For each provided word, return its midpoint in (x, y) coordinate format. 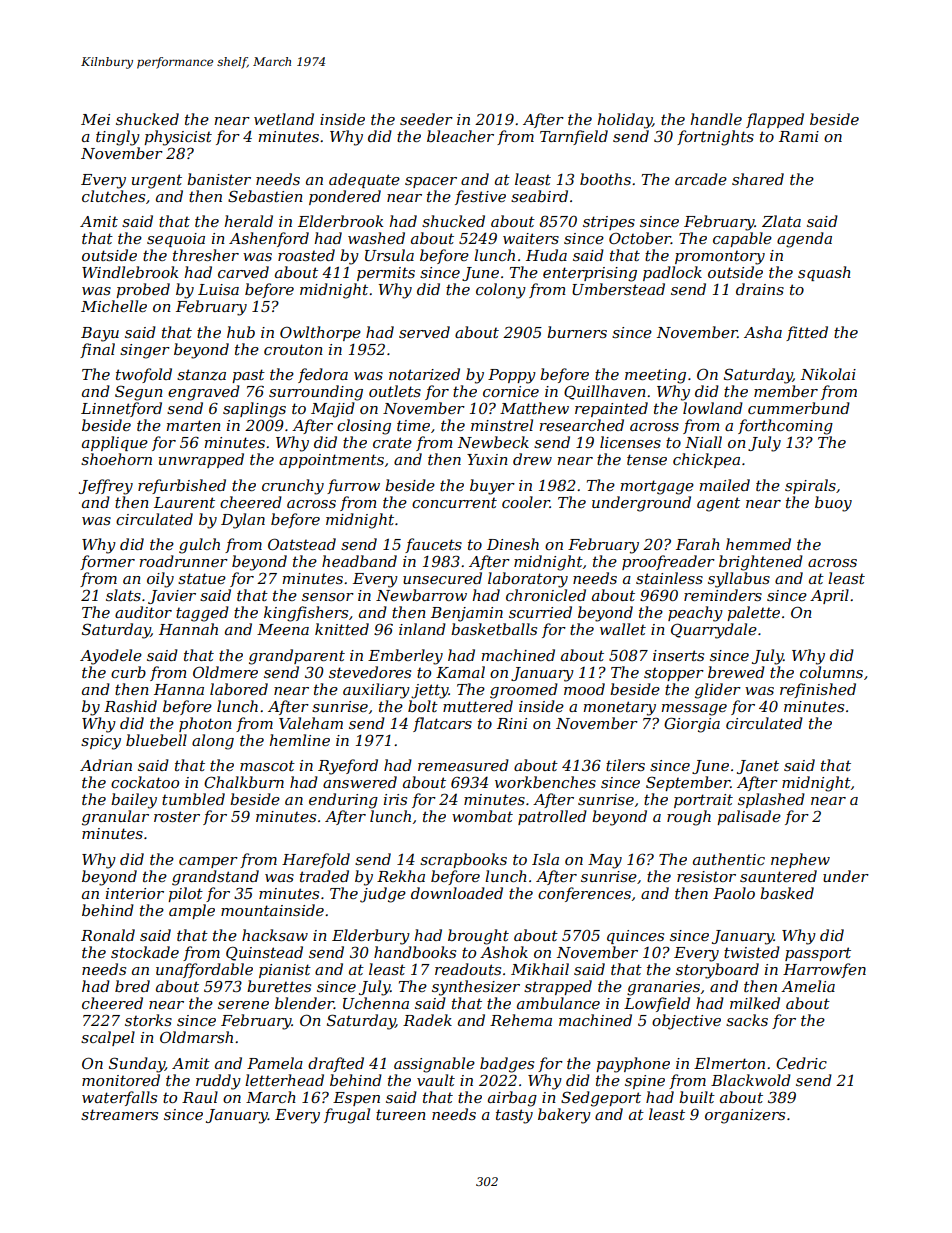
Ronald (108, 935)
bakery (564, 1116)
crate (392, 442)
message (694, 710)
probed (143, 290)
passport (818, 954)
